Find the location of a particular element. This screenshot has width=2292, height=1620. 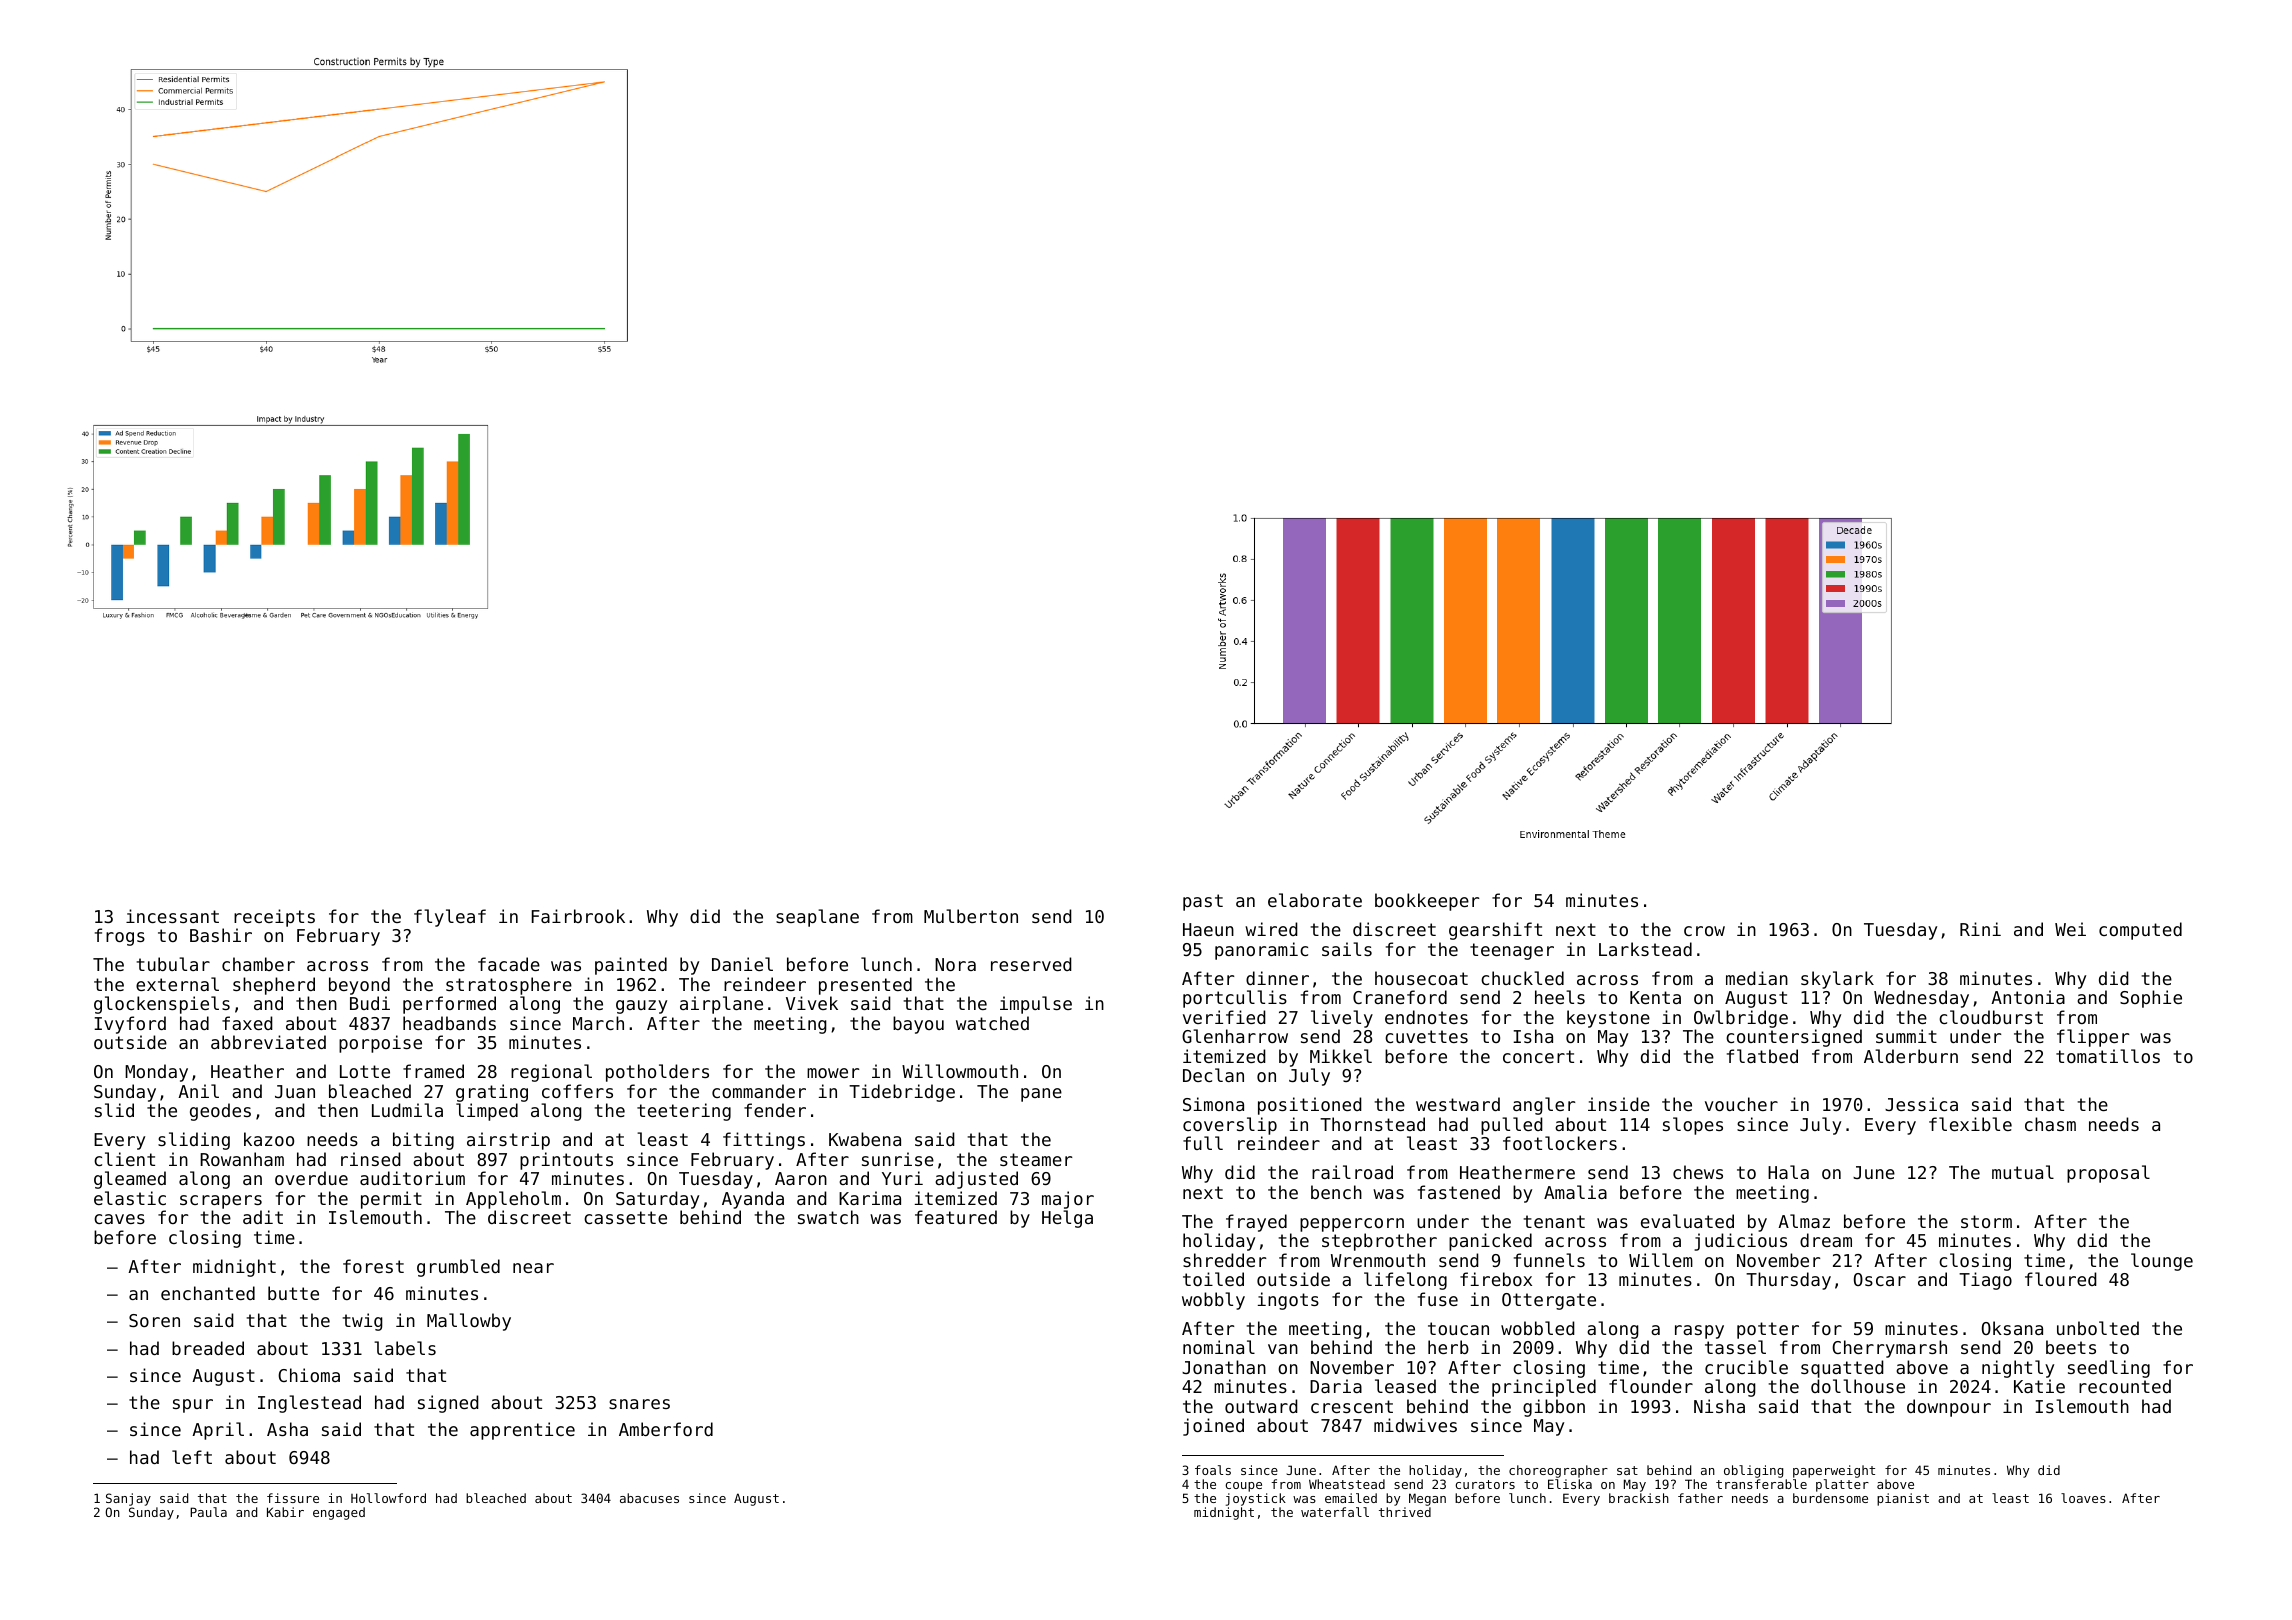

Kenta is located at coordinates (1655, 997).
